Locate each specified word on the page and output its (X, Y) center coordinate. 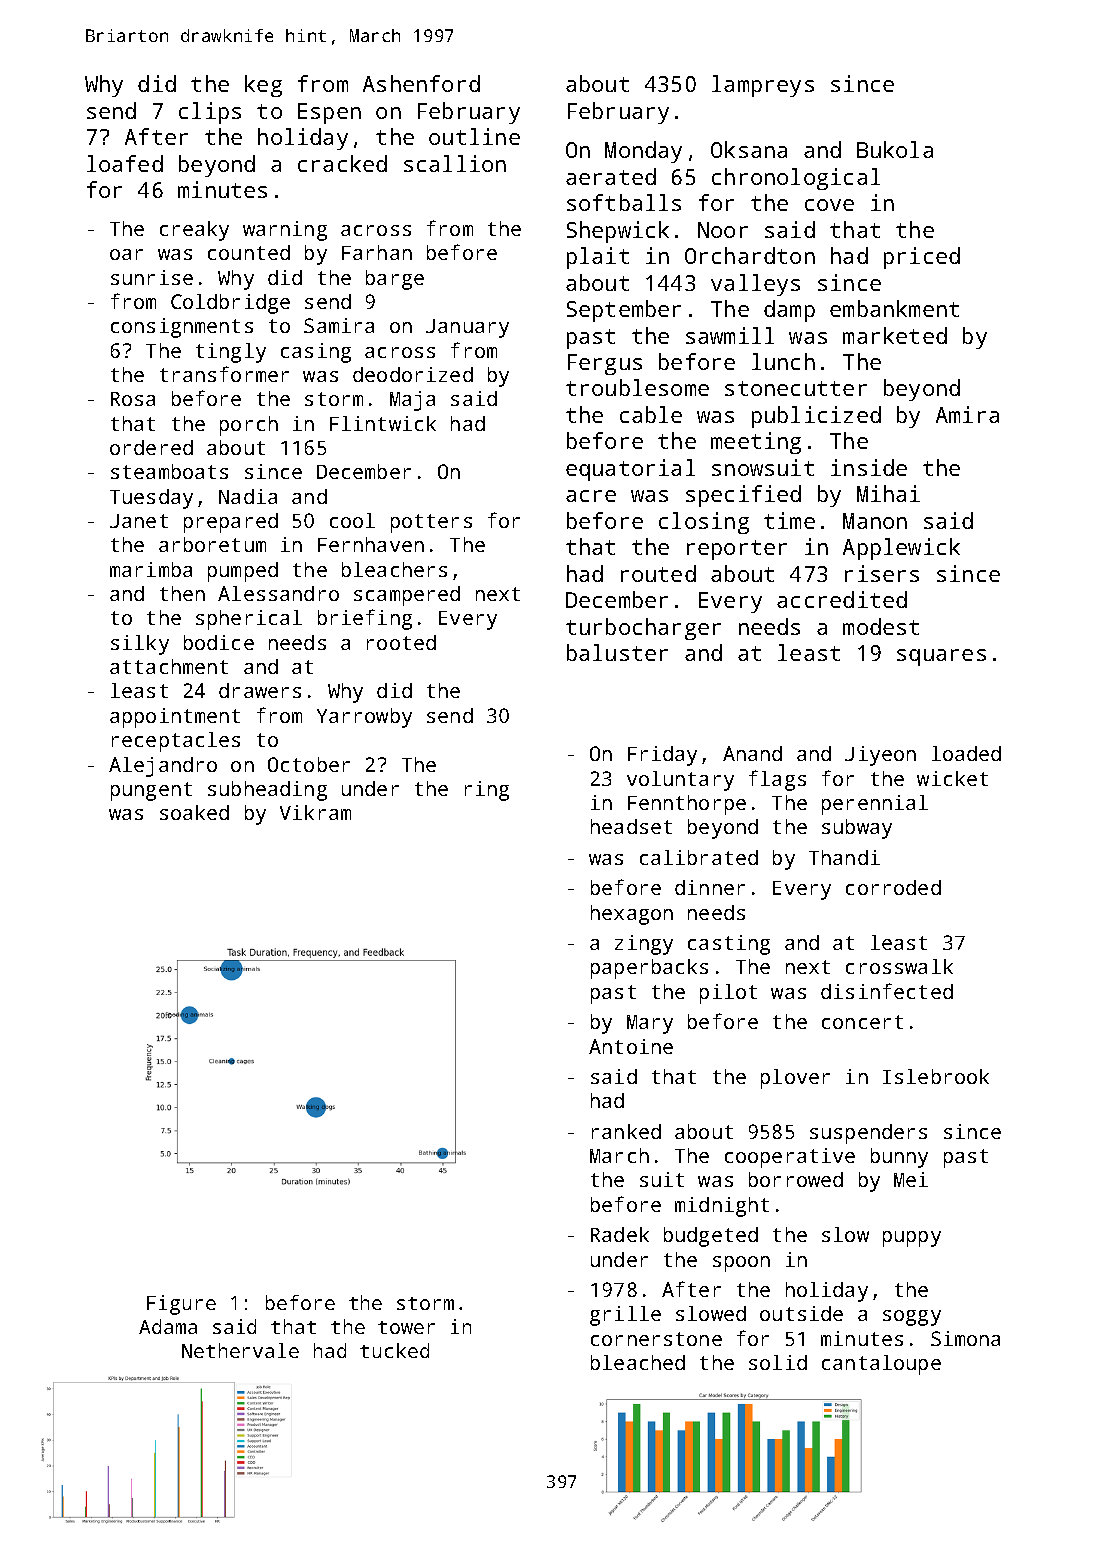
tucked (394, 1350)
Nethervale (240, 1350)
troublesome (637, 387)
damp (789, 311)
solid (778, 1362)
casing (316, 353)
